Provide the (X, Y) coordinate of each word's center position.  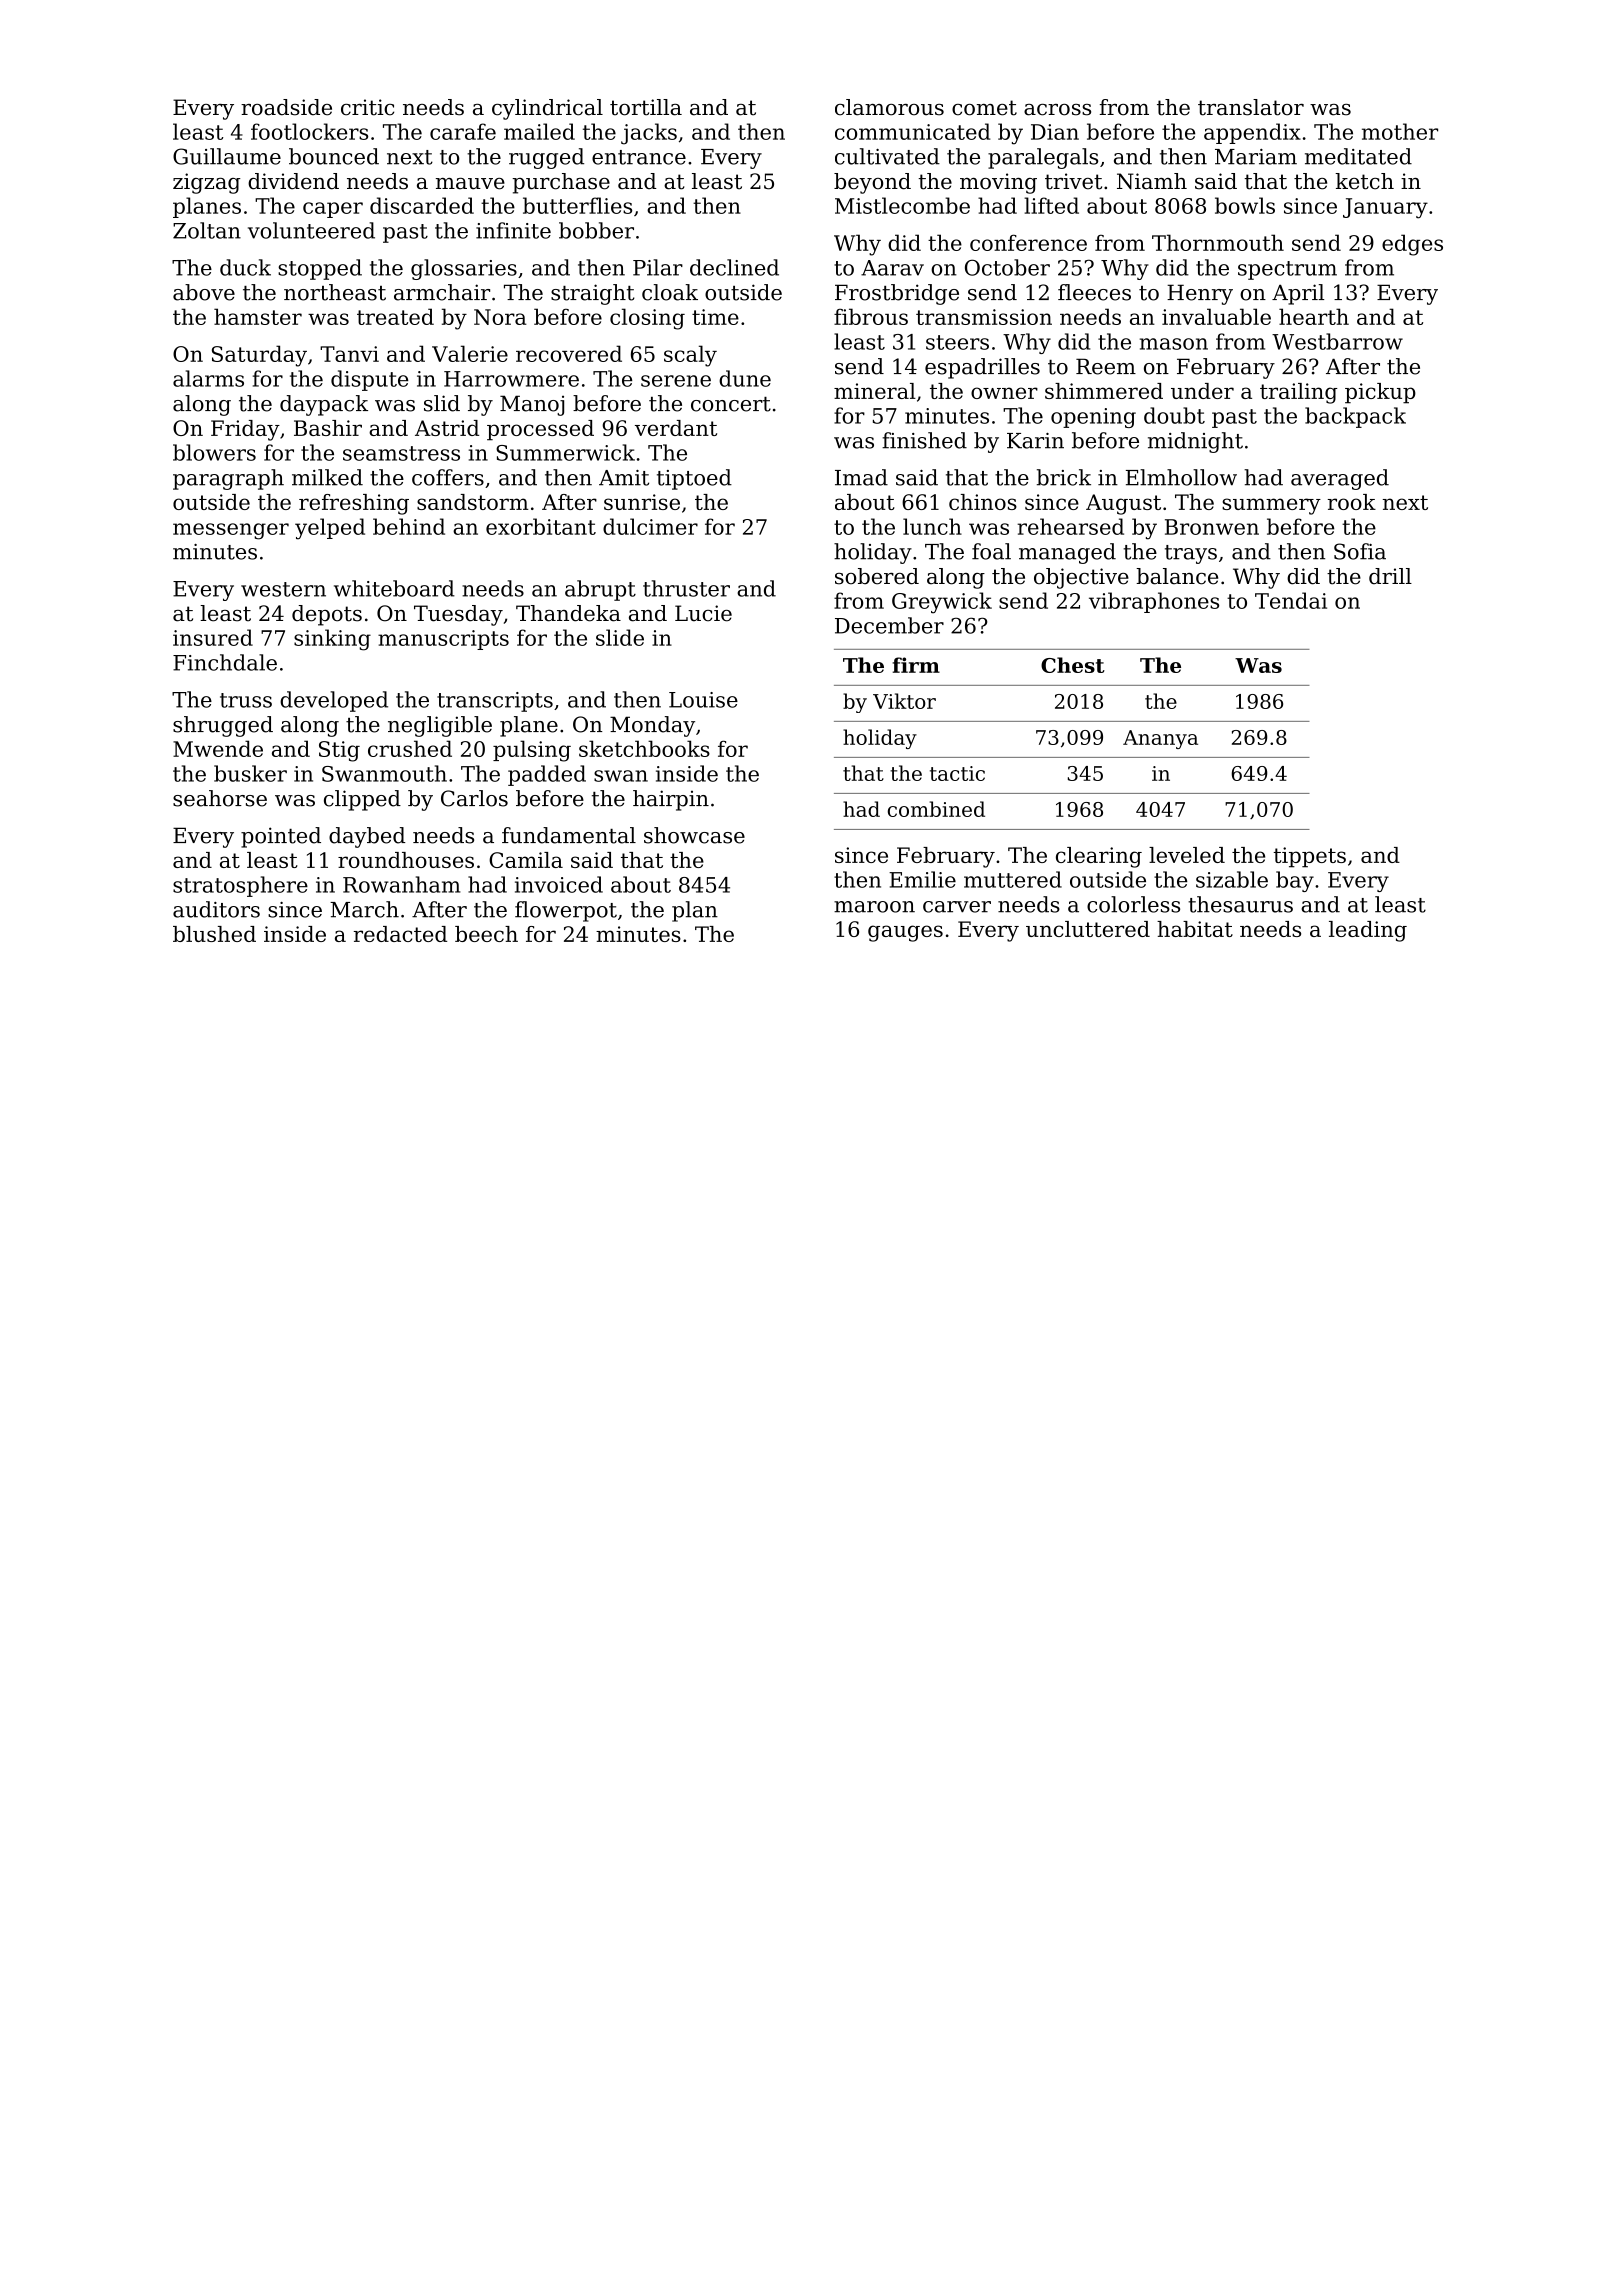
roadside (286, 107)
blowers (214, 452)
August (1123, 504)
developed (334, 701)
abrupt (600, 590)
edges (1412, 245)
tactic (957, 773)
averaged (1340, 479)
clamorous (889, 107)
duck (245, 267)
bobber (596, 230)
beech (486, 934)
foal (991, 551)
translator (1251, 107)
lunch (932, 526)
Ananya (1160, 739)
